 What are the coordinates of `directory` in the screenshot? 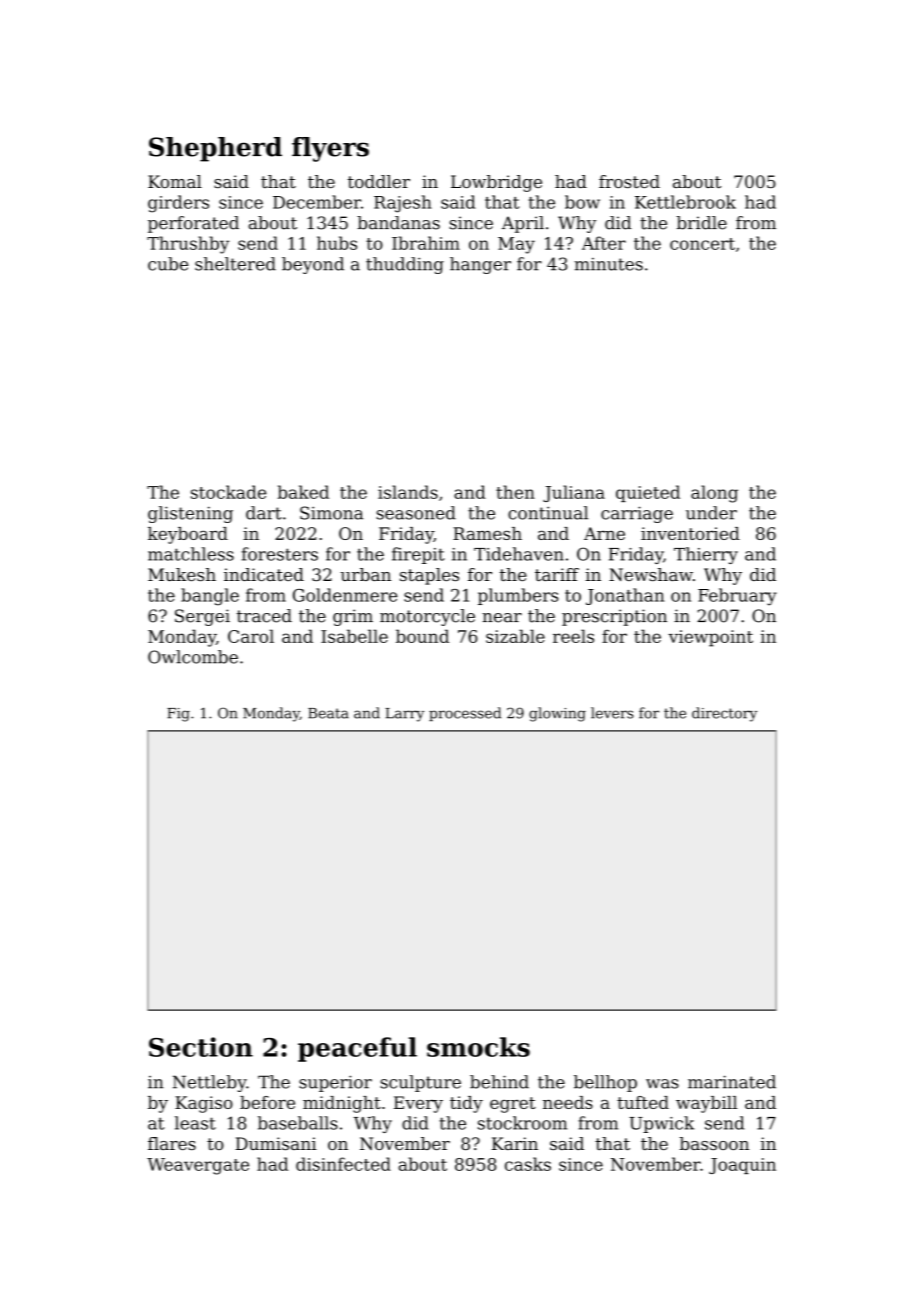 It's located at (724, 714).
